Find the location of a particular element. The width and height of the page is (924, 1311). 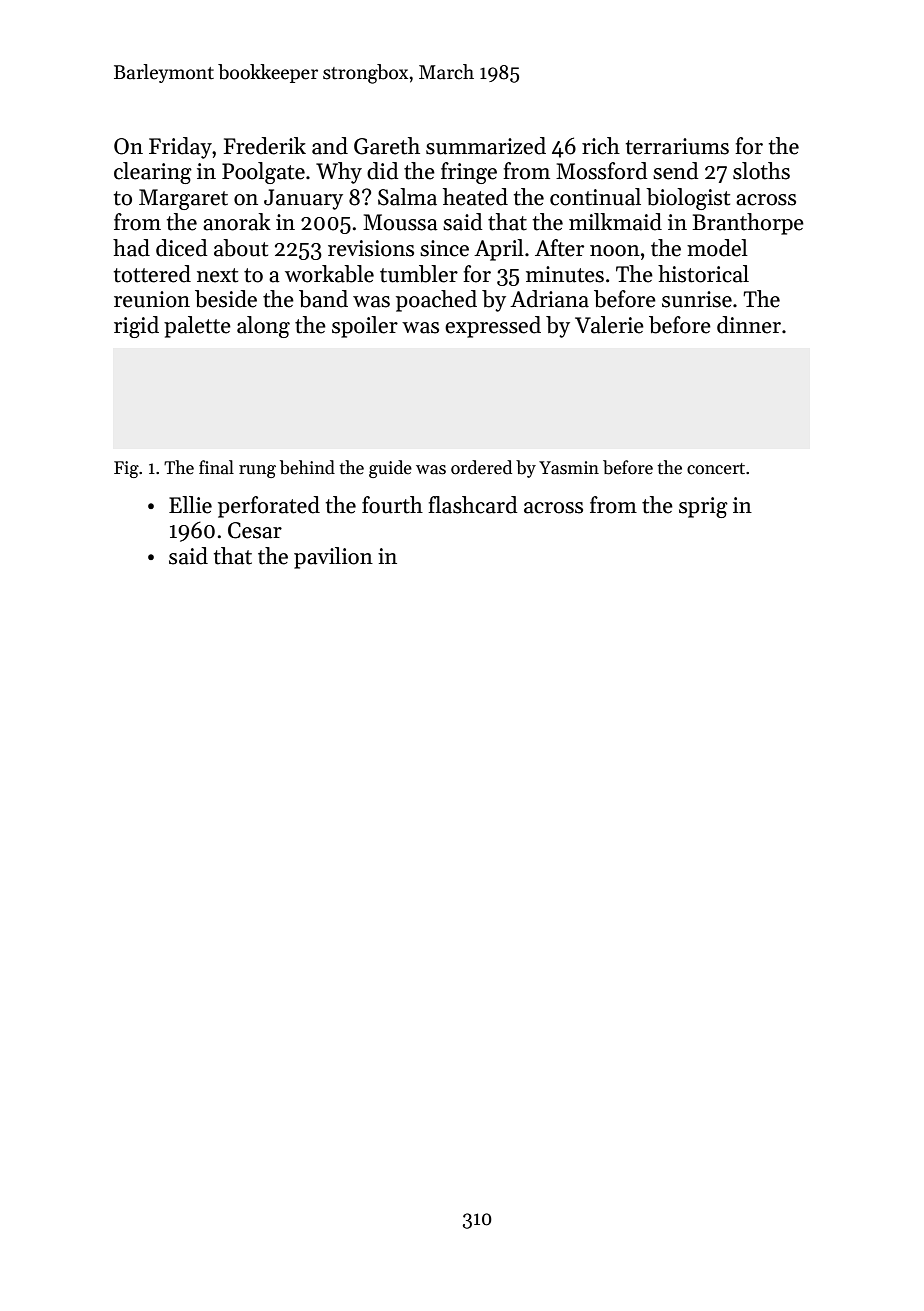

Fig is located at coordinates (126, 469).
